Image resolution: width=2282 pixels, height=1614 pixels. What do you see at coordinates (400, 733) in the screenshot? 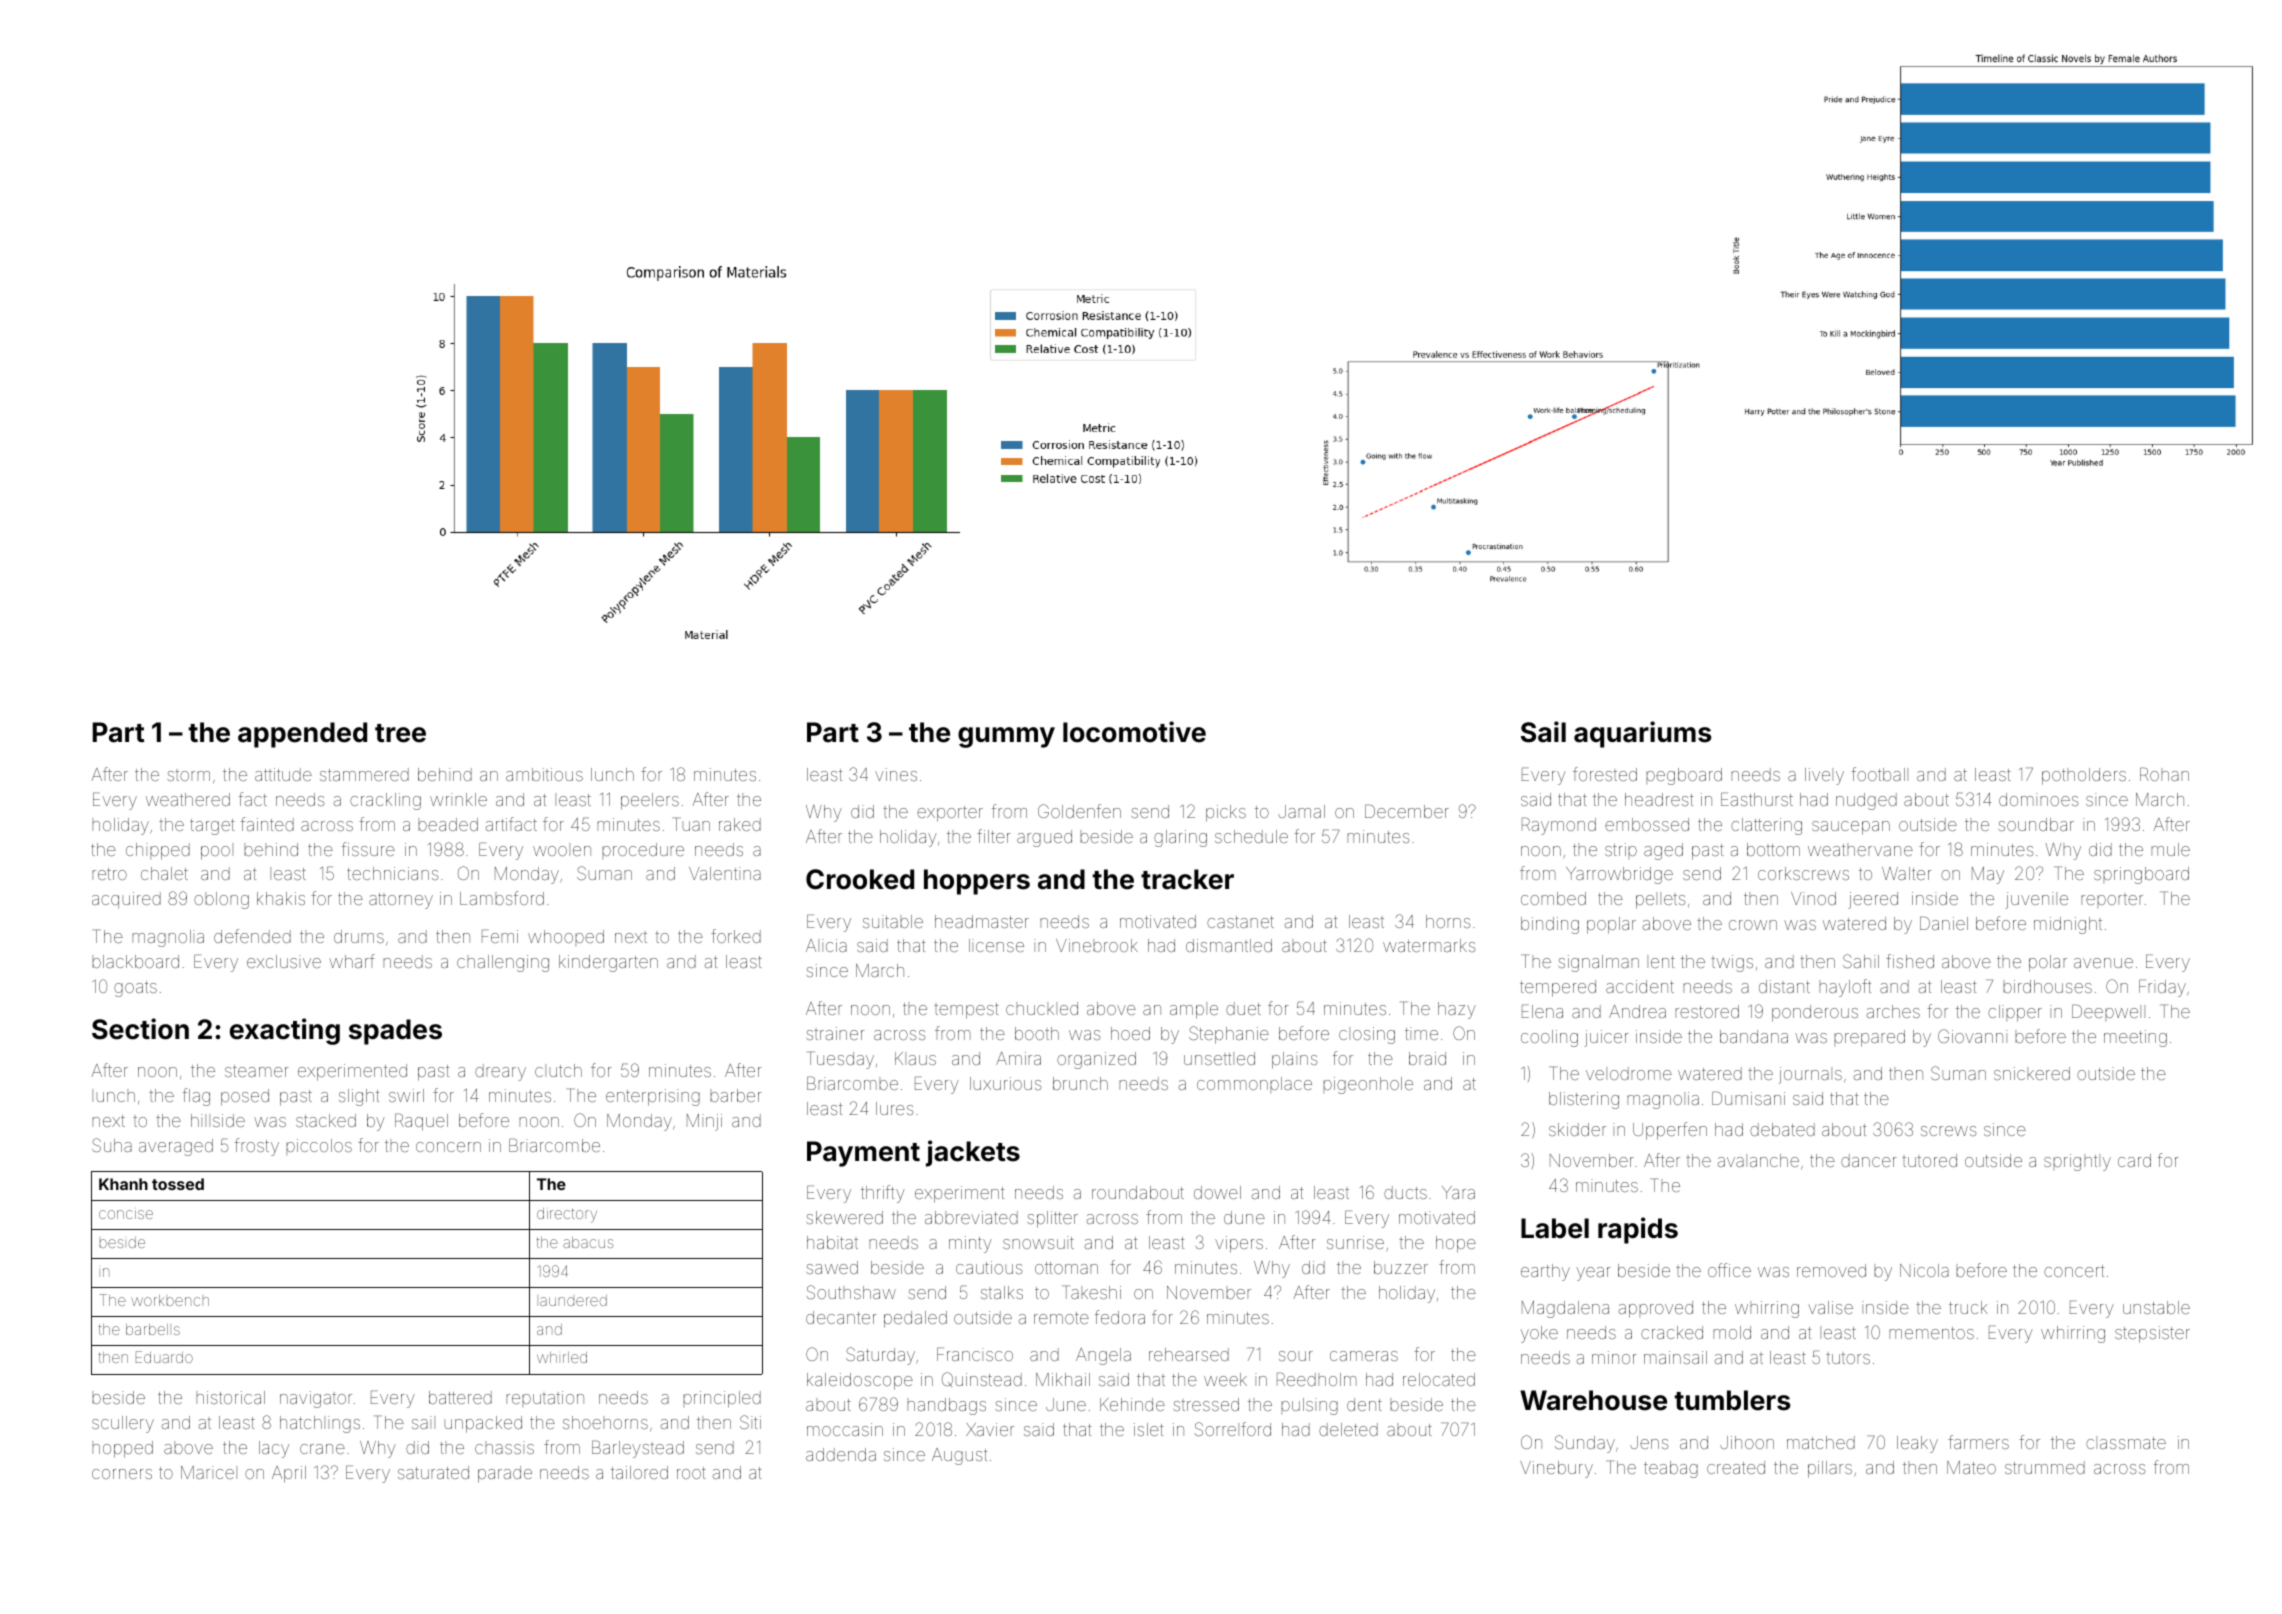
I see `tree` at bounding box center [400, 733].
